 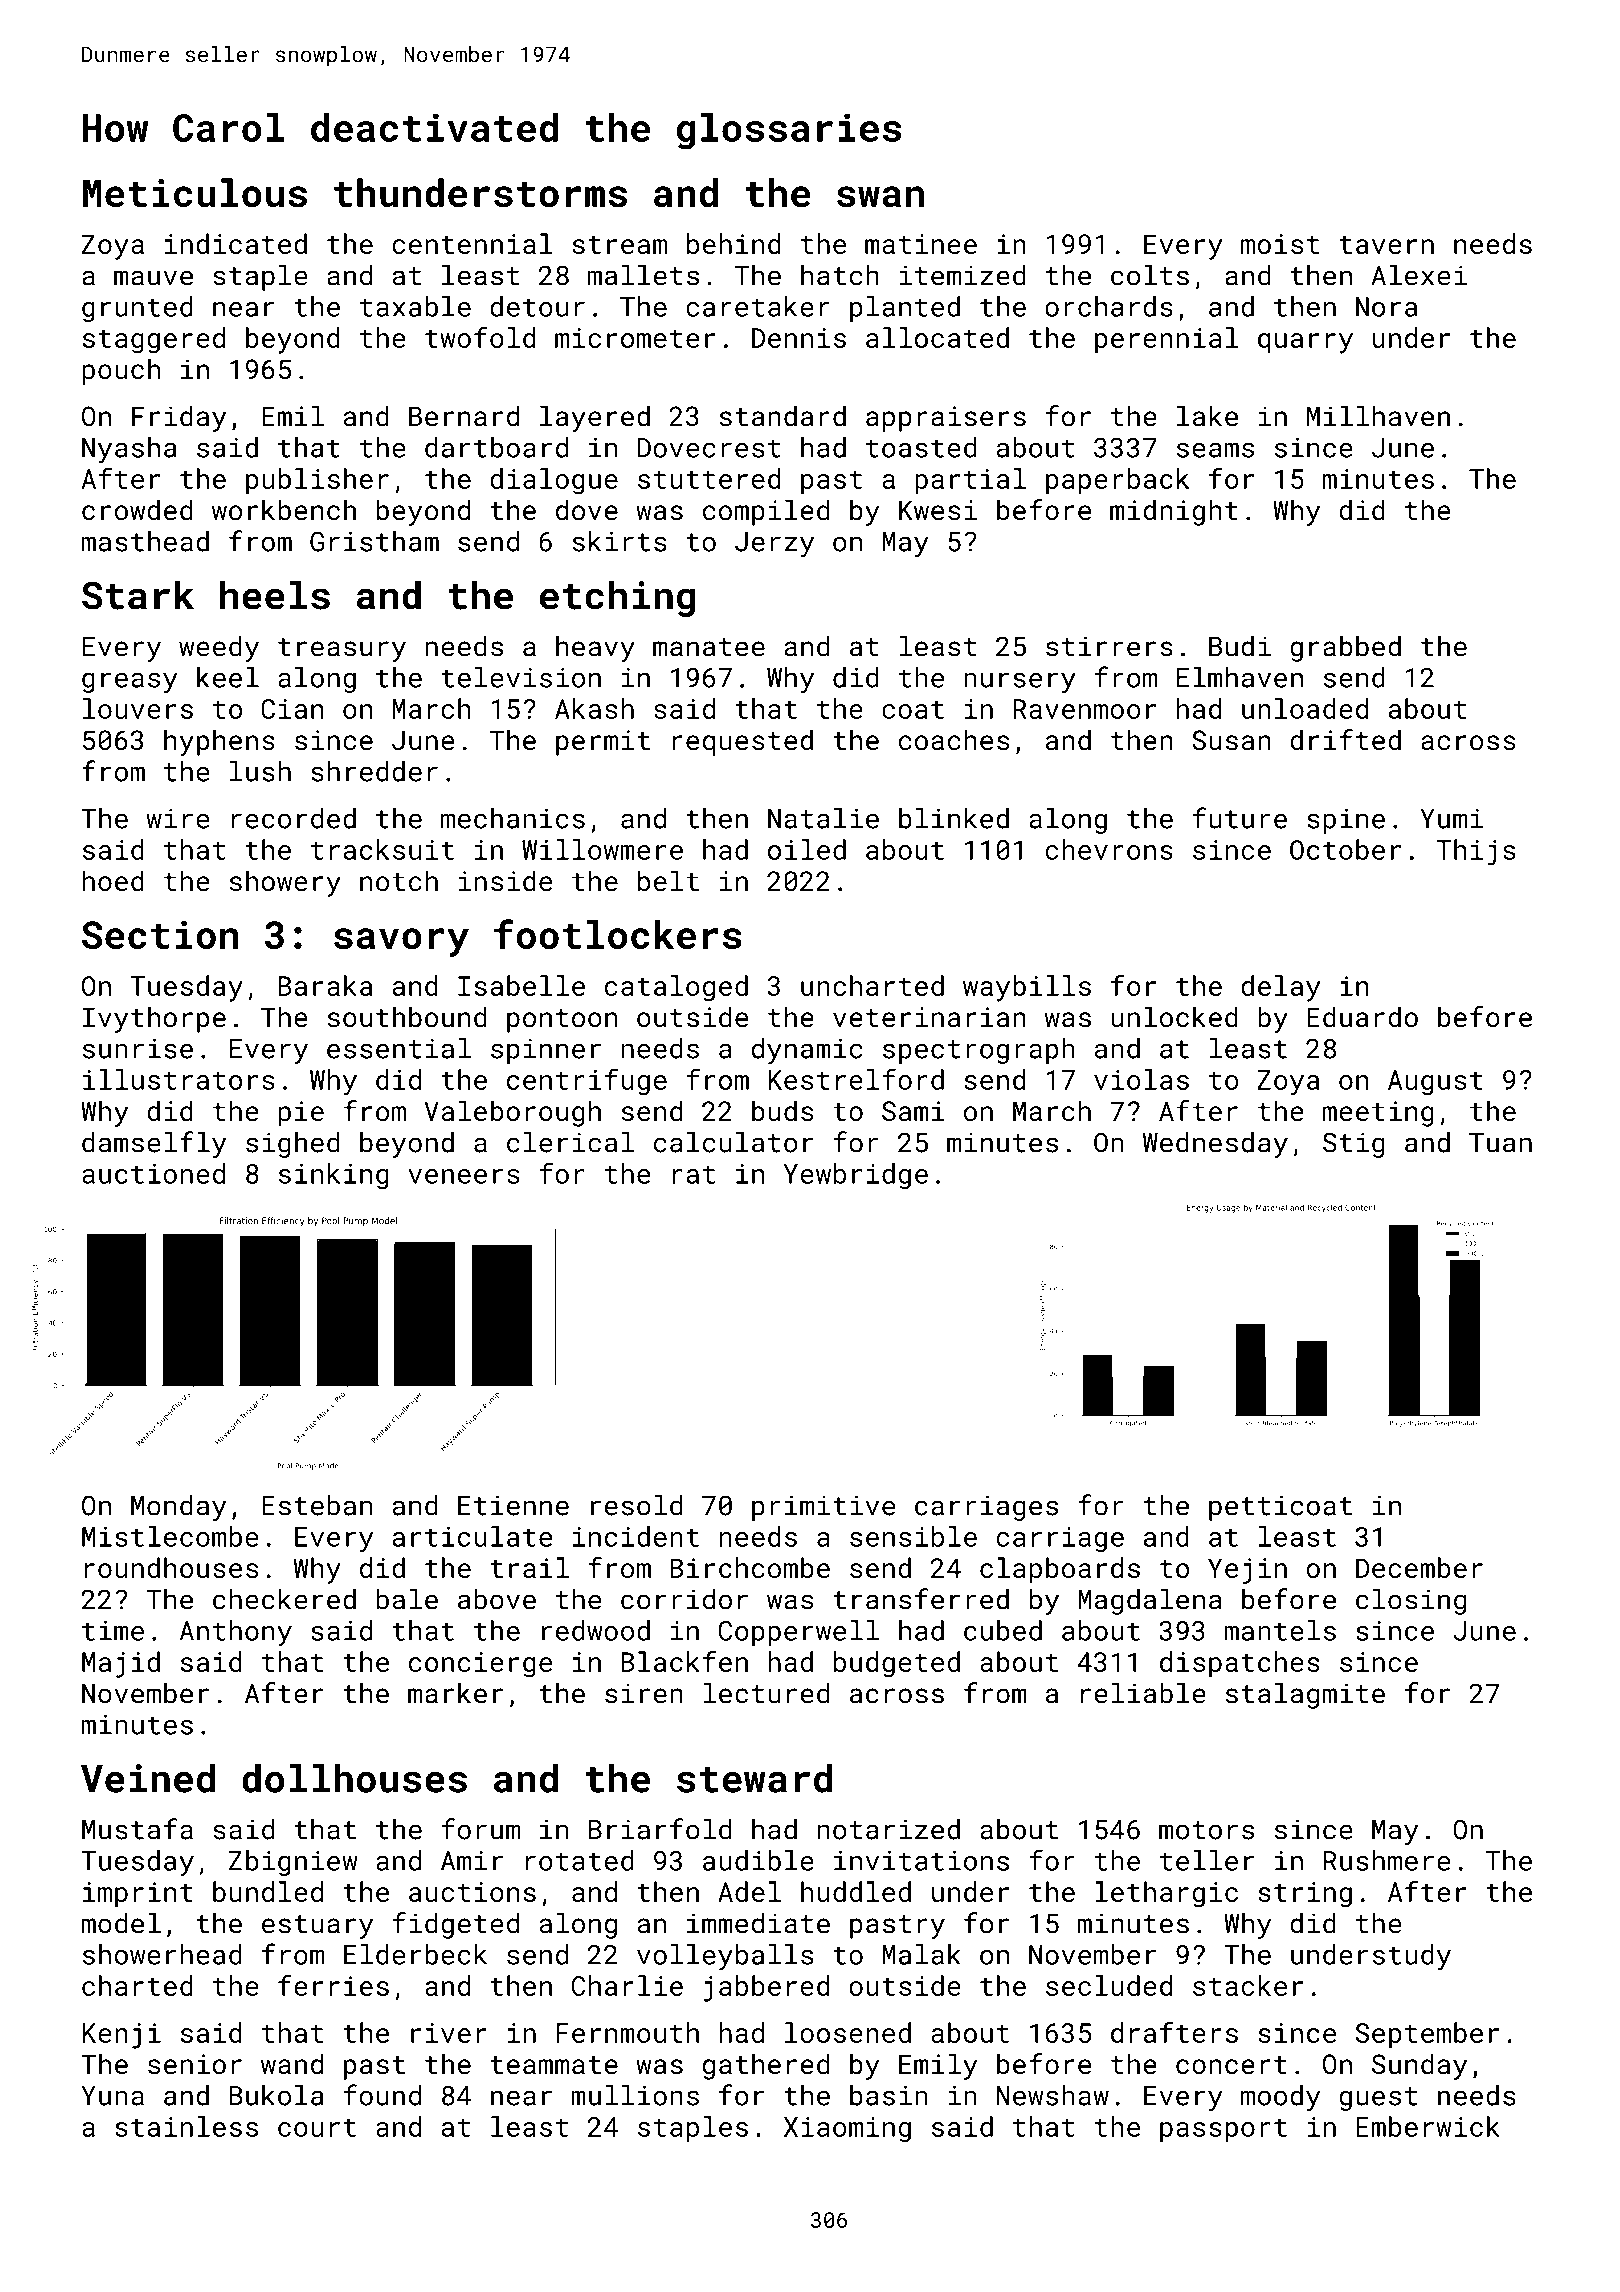 I want to click on swan, so click(x=880, y=197).
